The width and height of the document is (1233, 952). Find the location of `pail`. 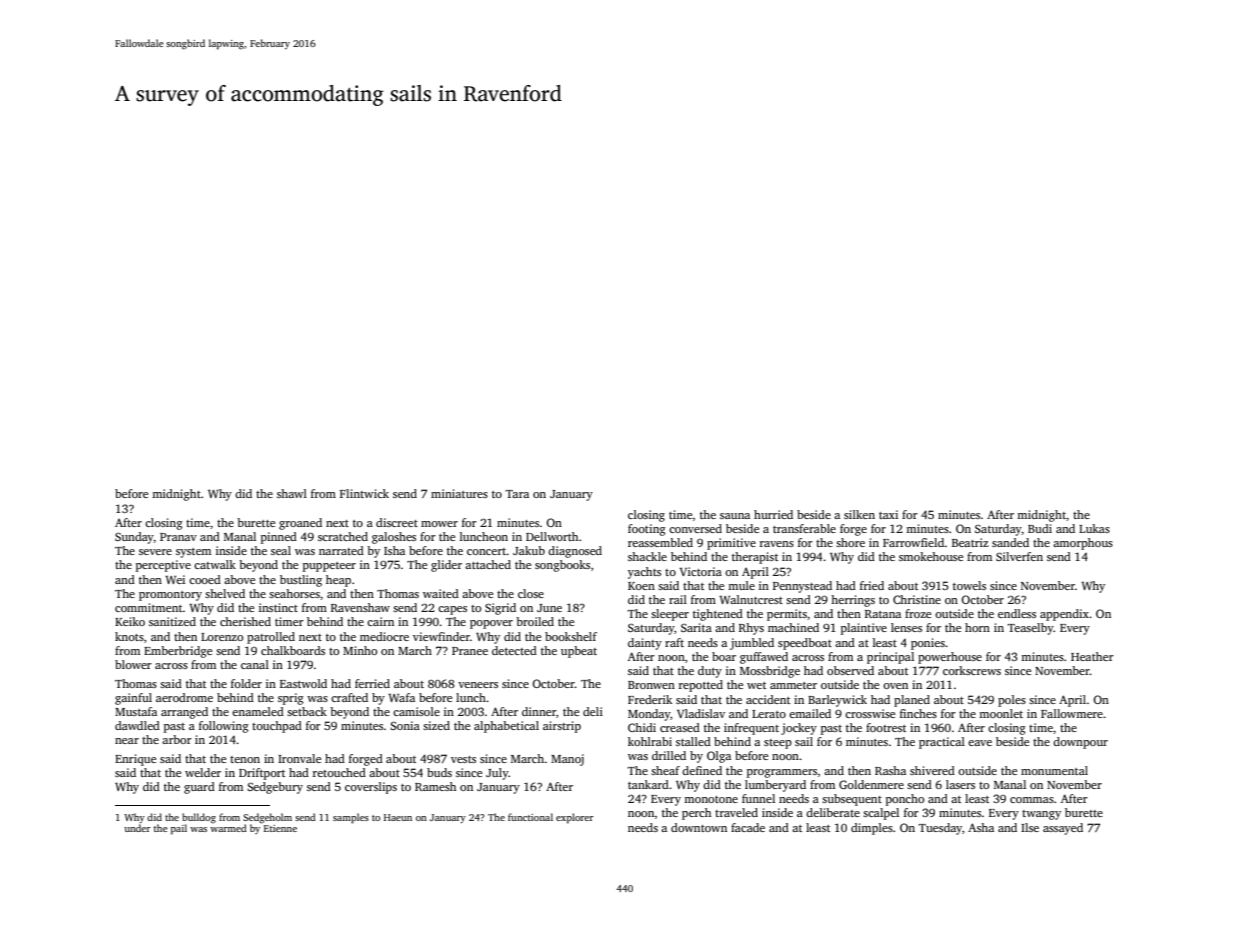

pail is located at coordinates (179, 829).
